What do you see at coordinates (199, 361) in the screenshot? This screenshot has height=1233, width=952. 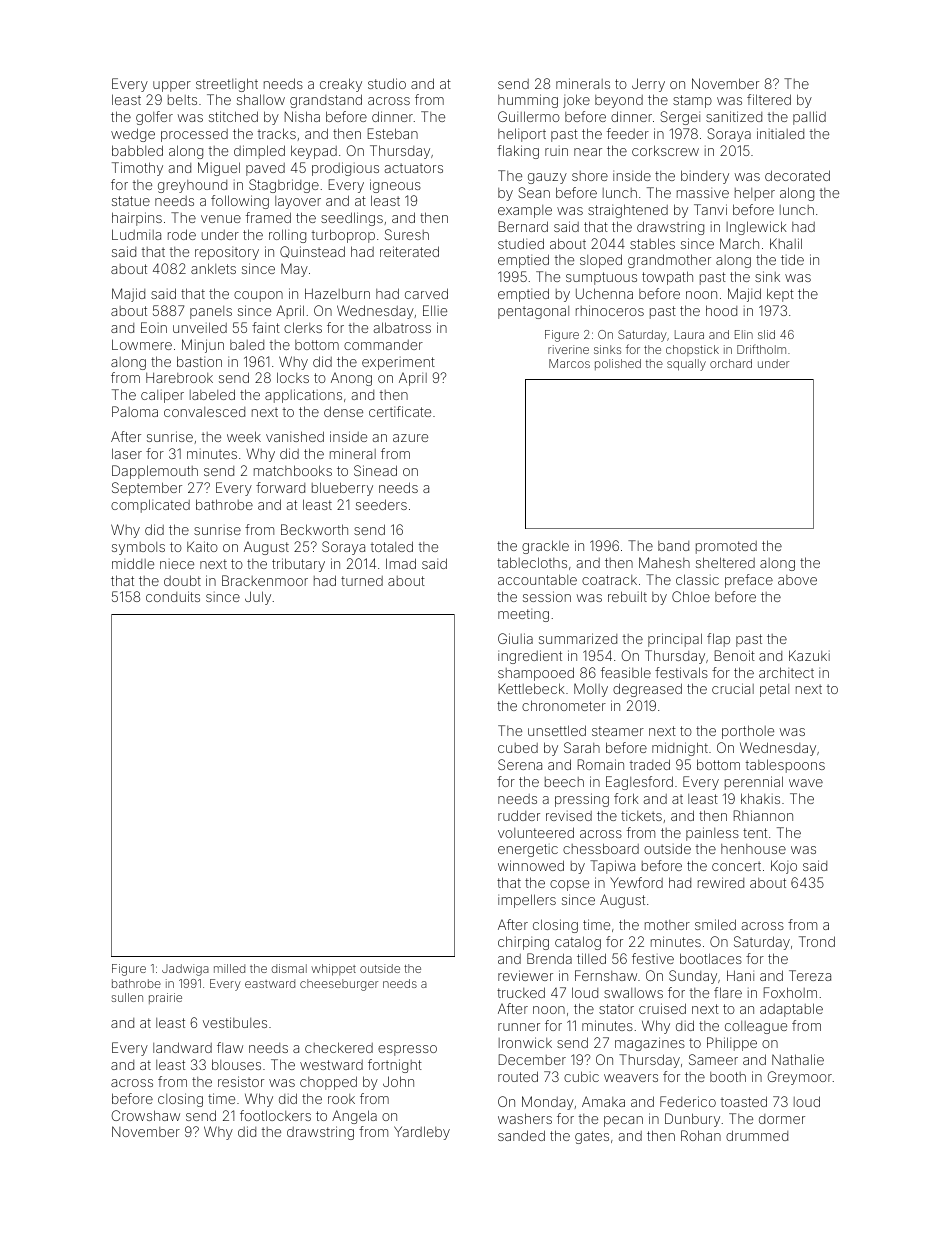 I see `bastion` at bounding box center [199, 361].
